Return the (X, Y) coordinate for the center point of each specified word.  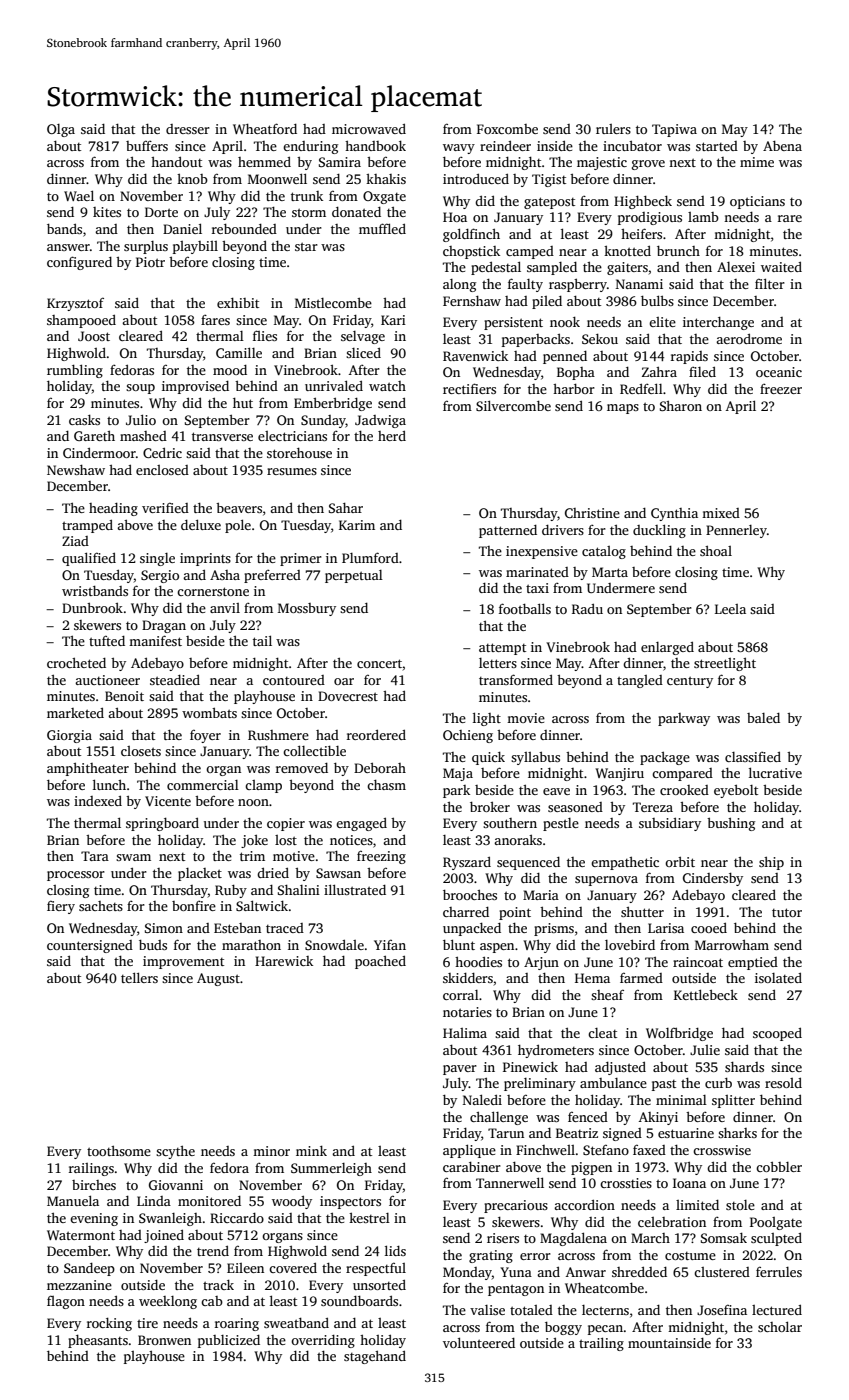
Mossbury (307, 609)
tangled (640, 681)
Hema (592, 978)
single (157, 559)
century (690, 682)
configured (79, 263)
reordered (376, 734)
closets (141, 751)
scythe (175, 1152)
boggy (563, 1328)
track (218, 1284)
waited (781, 266)
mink (311, 1150)
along (459, 285)
